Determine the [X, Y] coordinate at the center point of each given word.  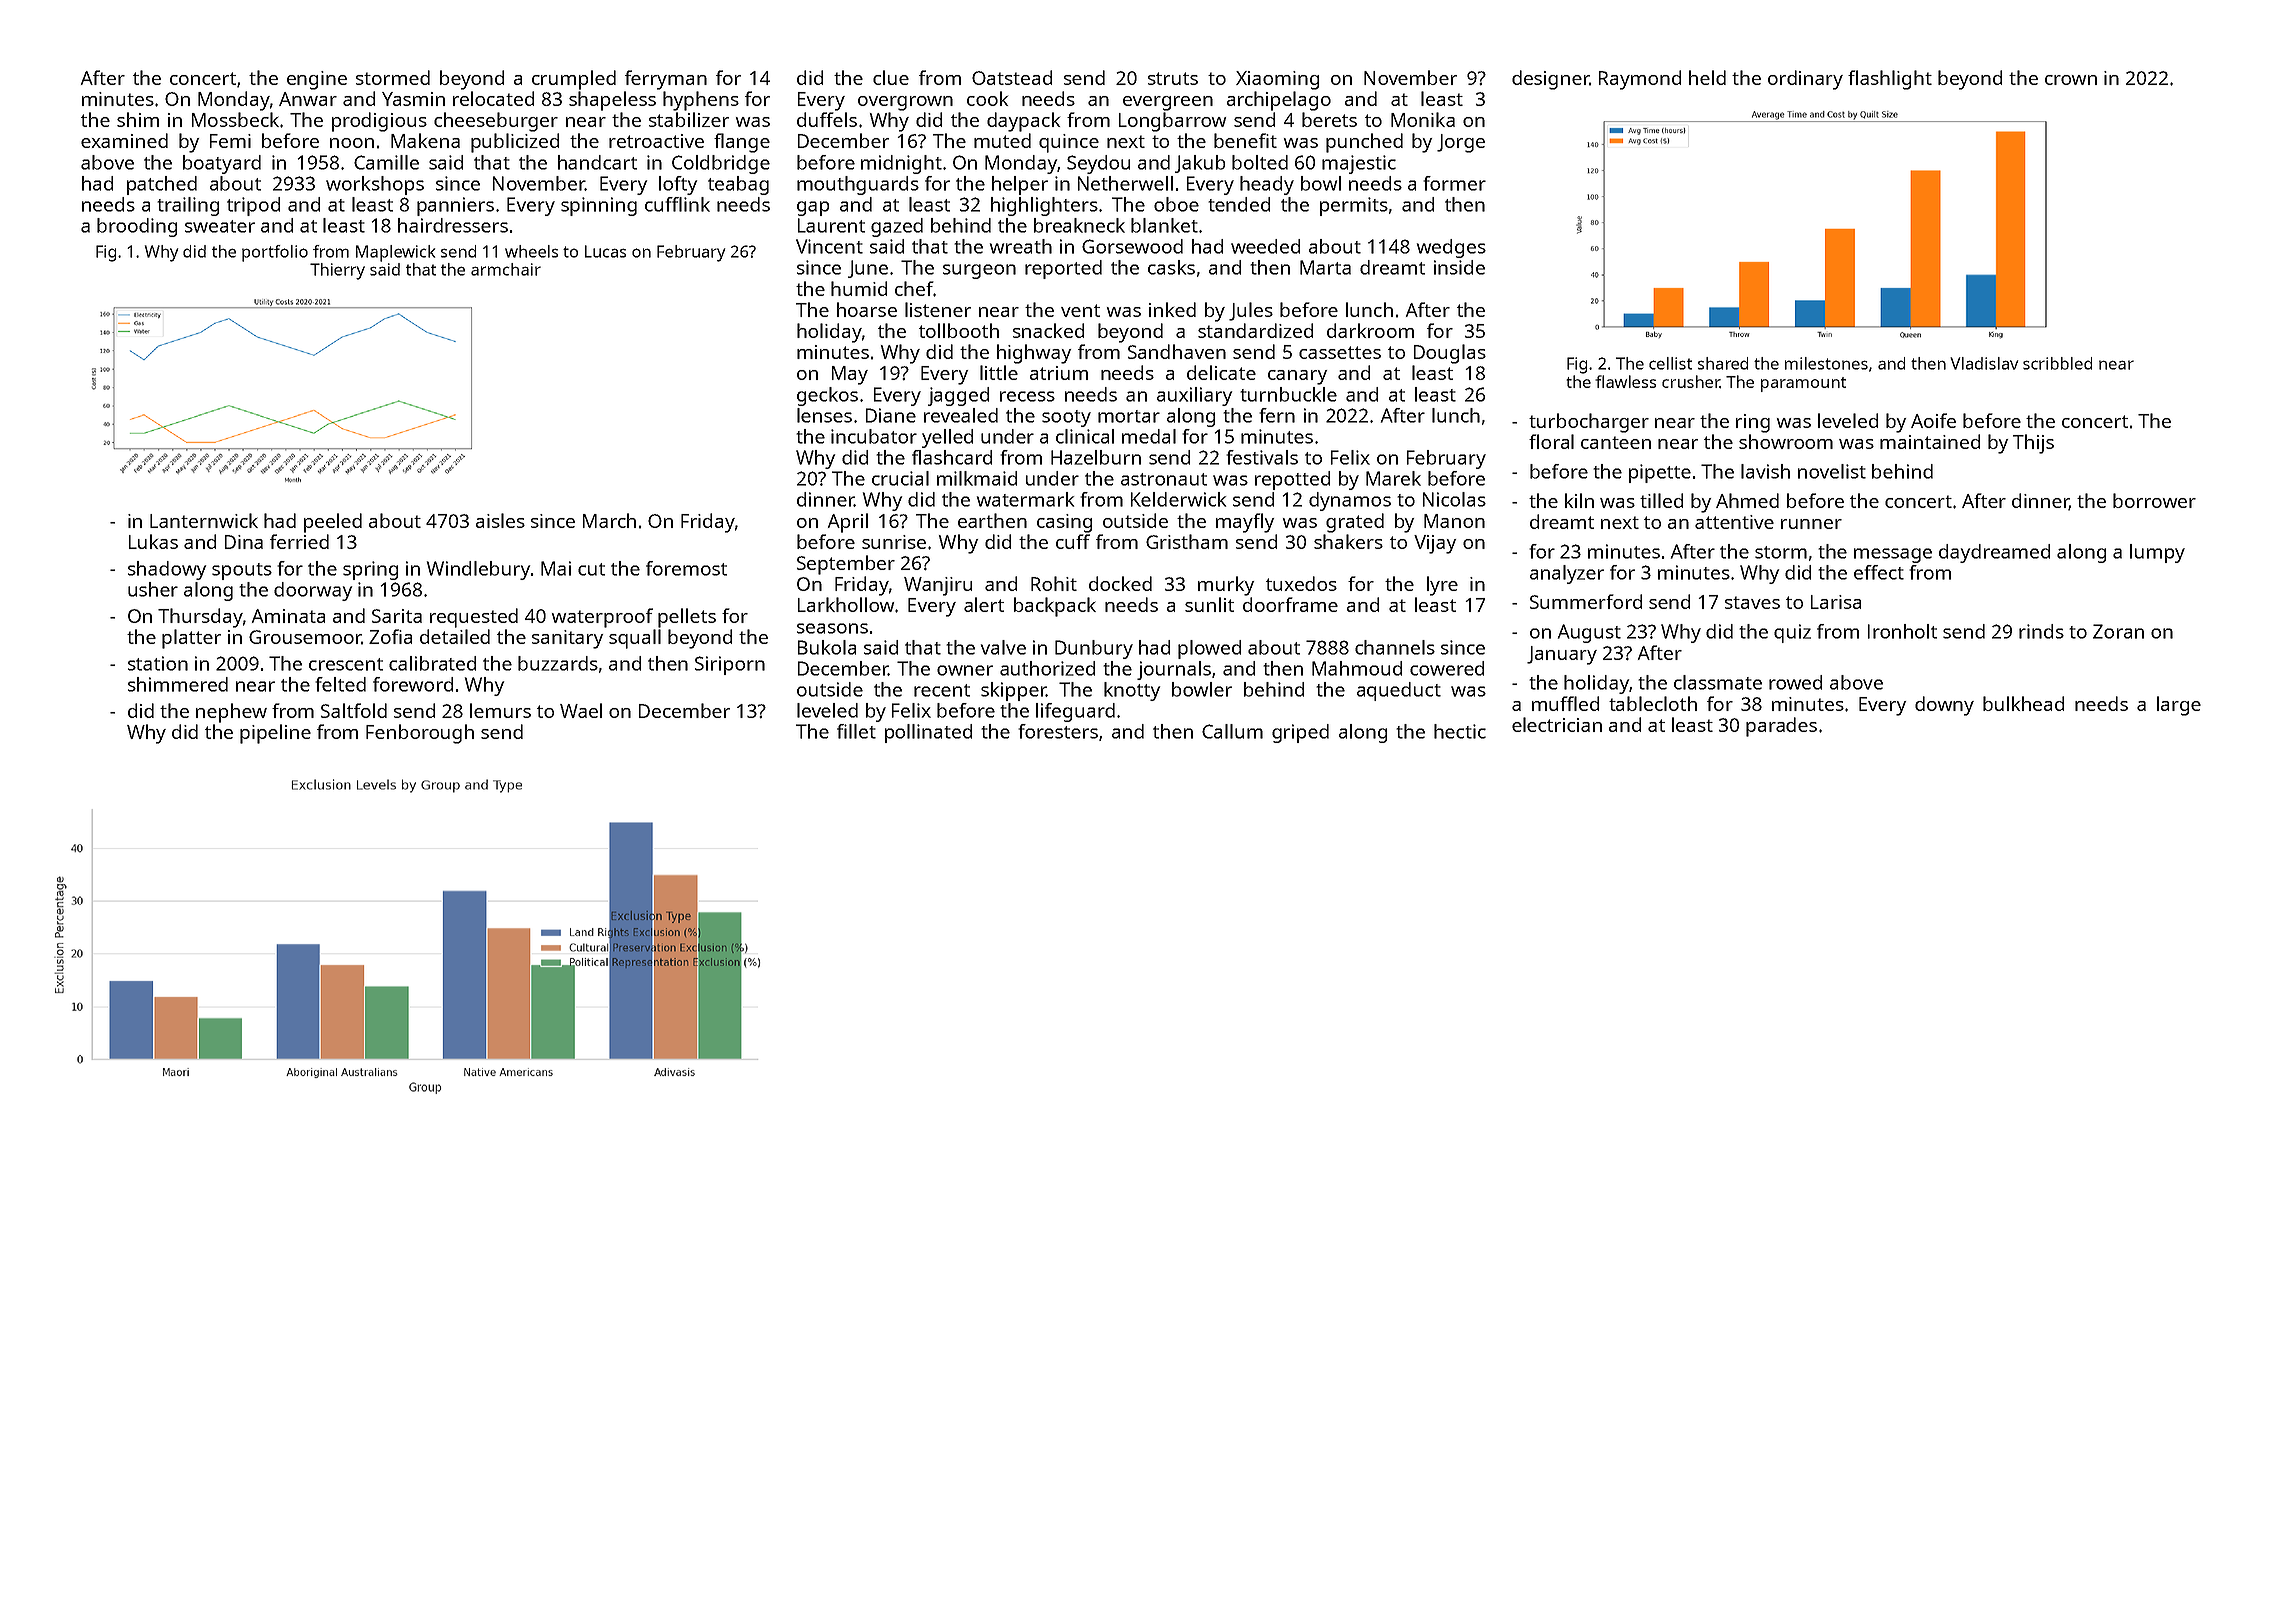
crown [2071, 80]
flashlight [1890, 80]
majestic [1359, 164]
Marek [1393, 478]
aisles [500, 520]
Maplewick [395, 253]
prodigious [379, 122]
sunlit [1209, 604]
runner [1811, 524]
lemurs [500, 710]
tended [1239, 204]
